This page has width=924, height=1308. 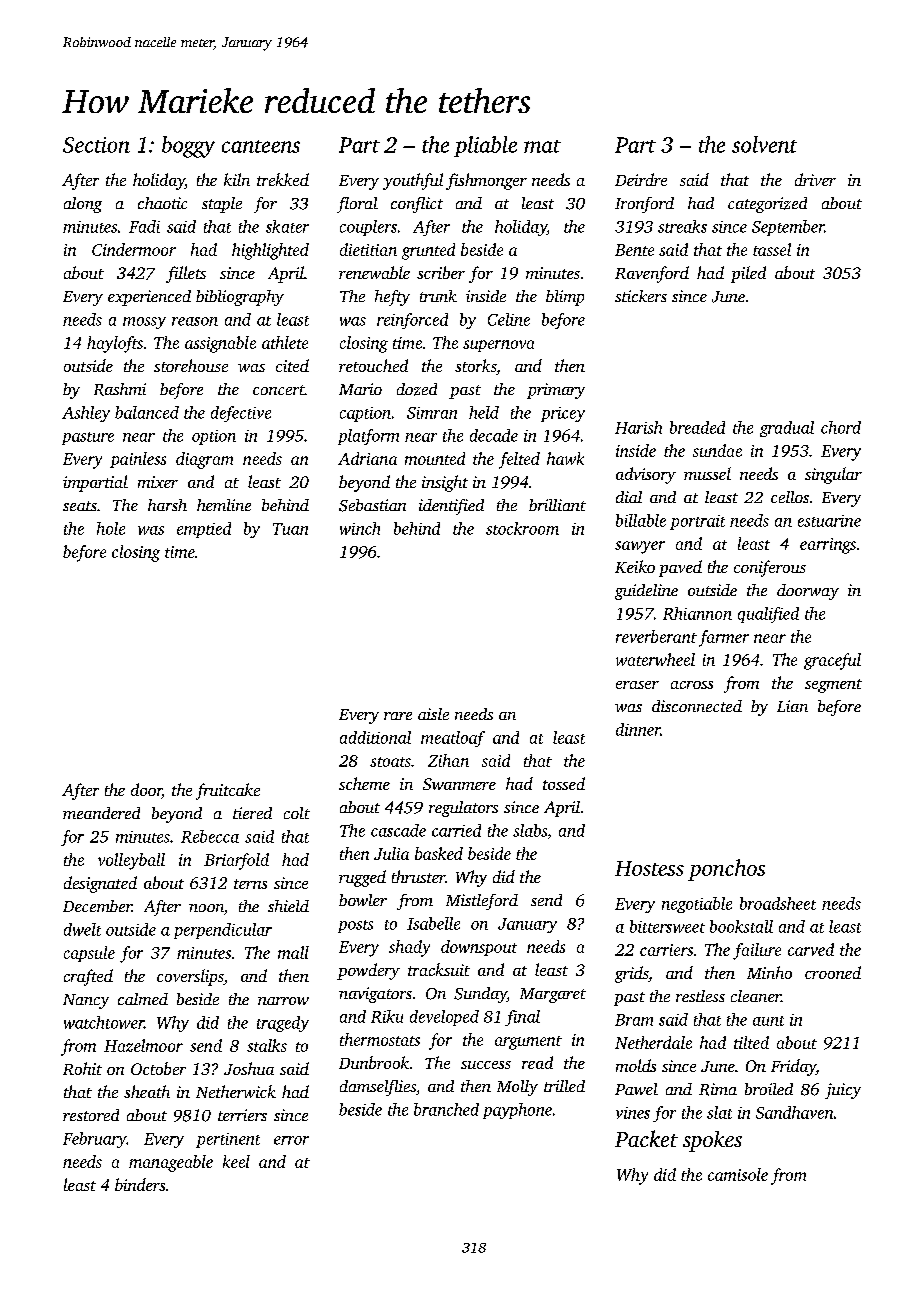 What do you see at coordinates (631, 974) in the page?
I see `grids` at bounding box center [631, 974].
